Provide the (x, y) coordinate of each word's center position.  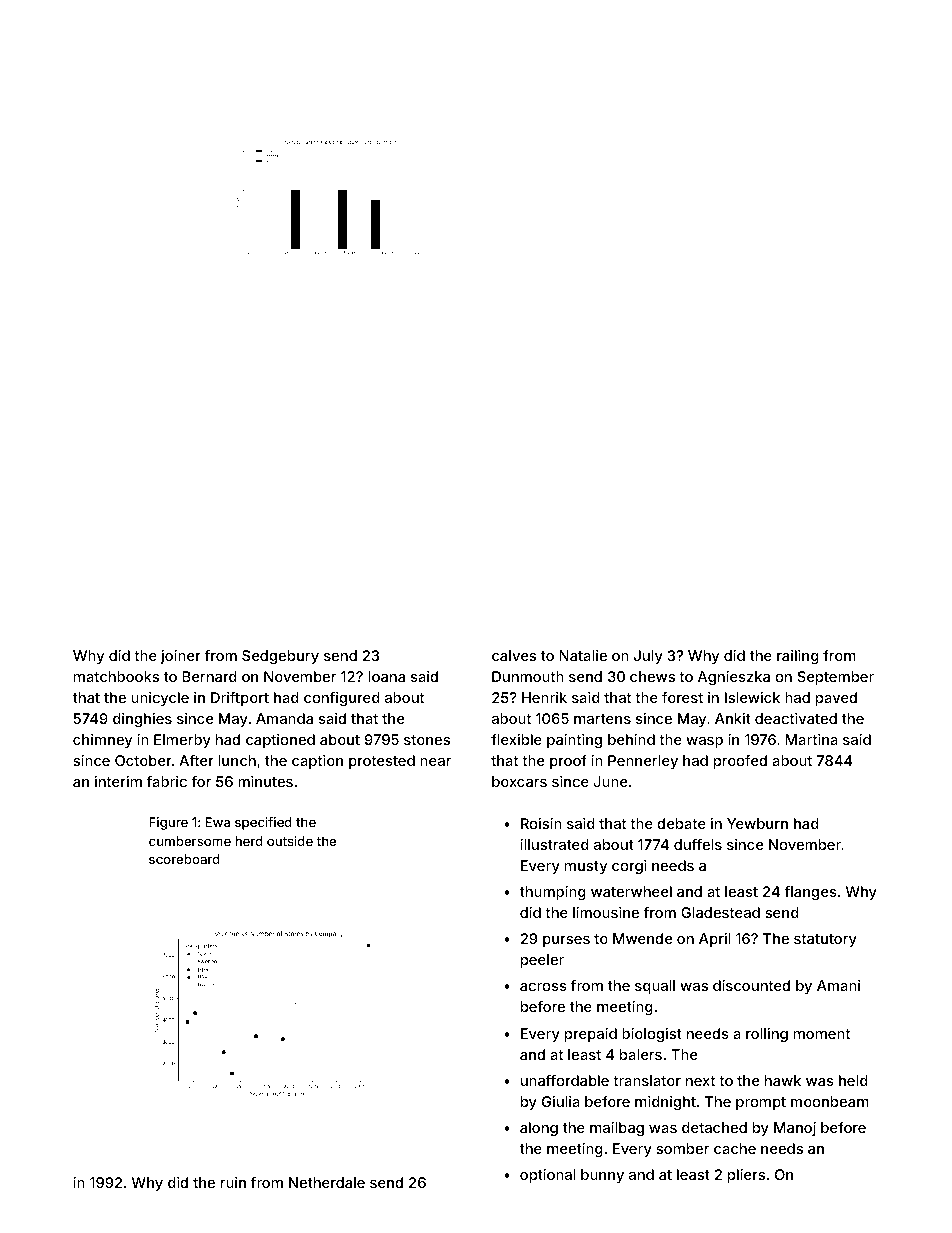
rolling (767, 1035)
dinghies (142, 720)
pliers (746, 1176)
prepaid (591, 1035)
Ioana (386, 676)
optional (548, 1176)
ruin (233, 1182)
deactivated (796, 718)
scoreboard (184, 859)
